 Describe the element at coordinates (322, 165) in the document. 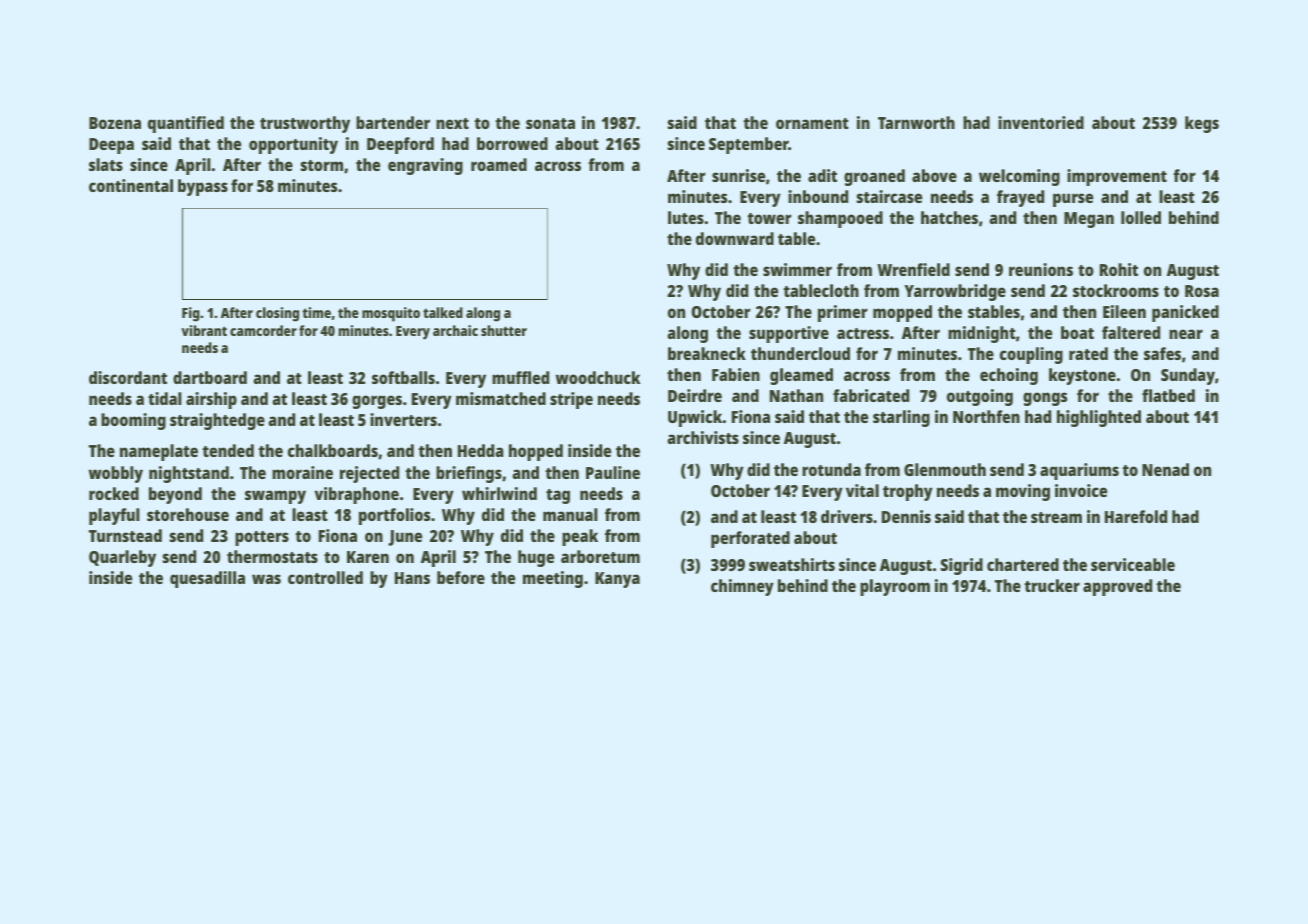

I see `storm` at that location.
